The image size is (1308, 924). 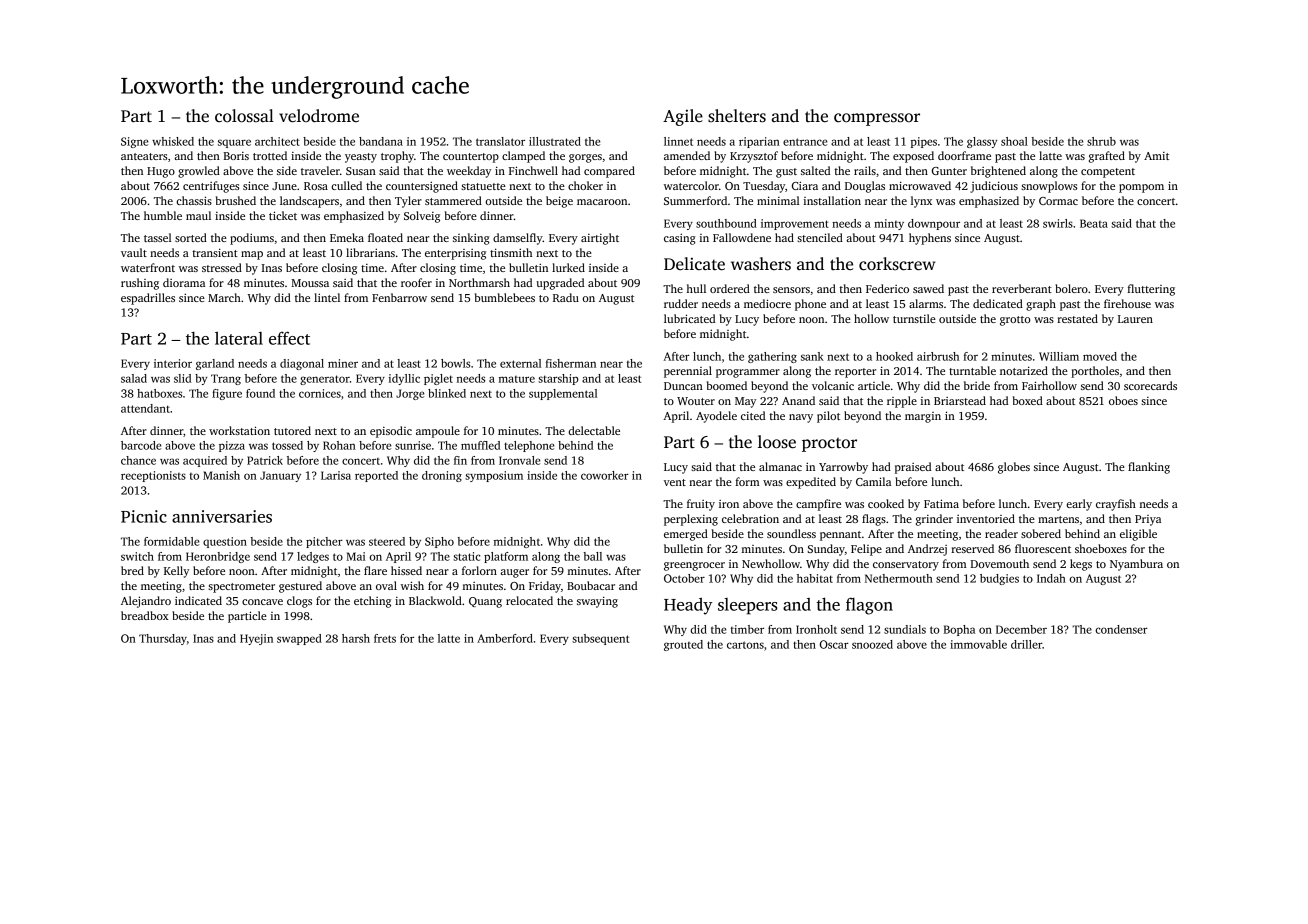 I want to click on flare, so click(x=375, y=570).
